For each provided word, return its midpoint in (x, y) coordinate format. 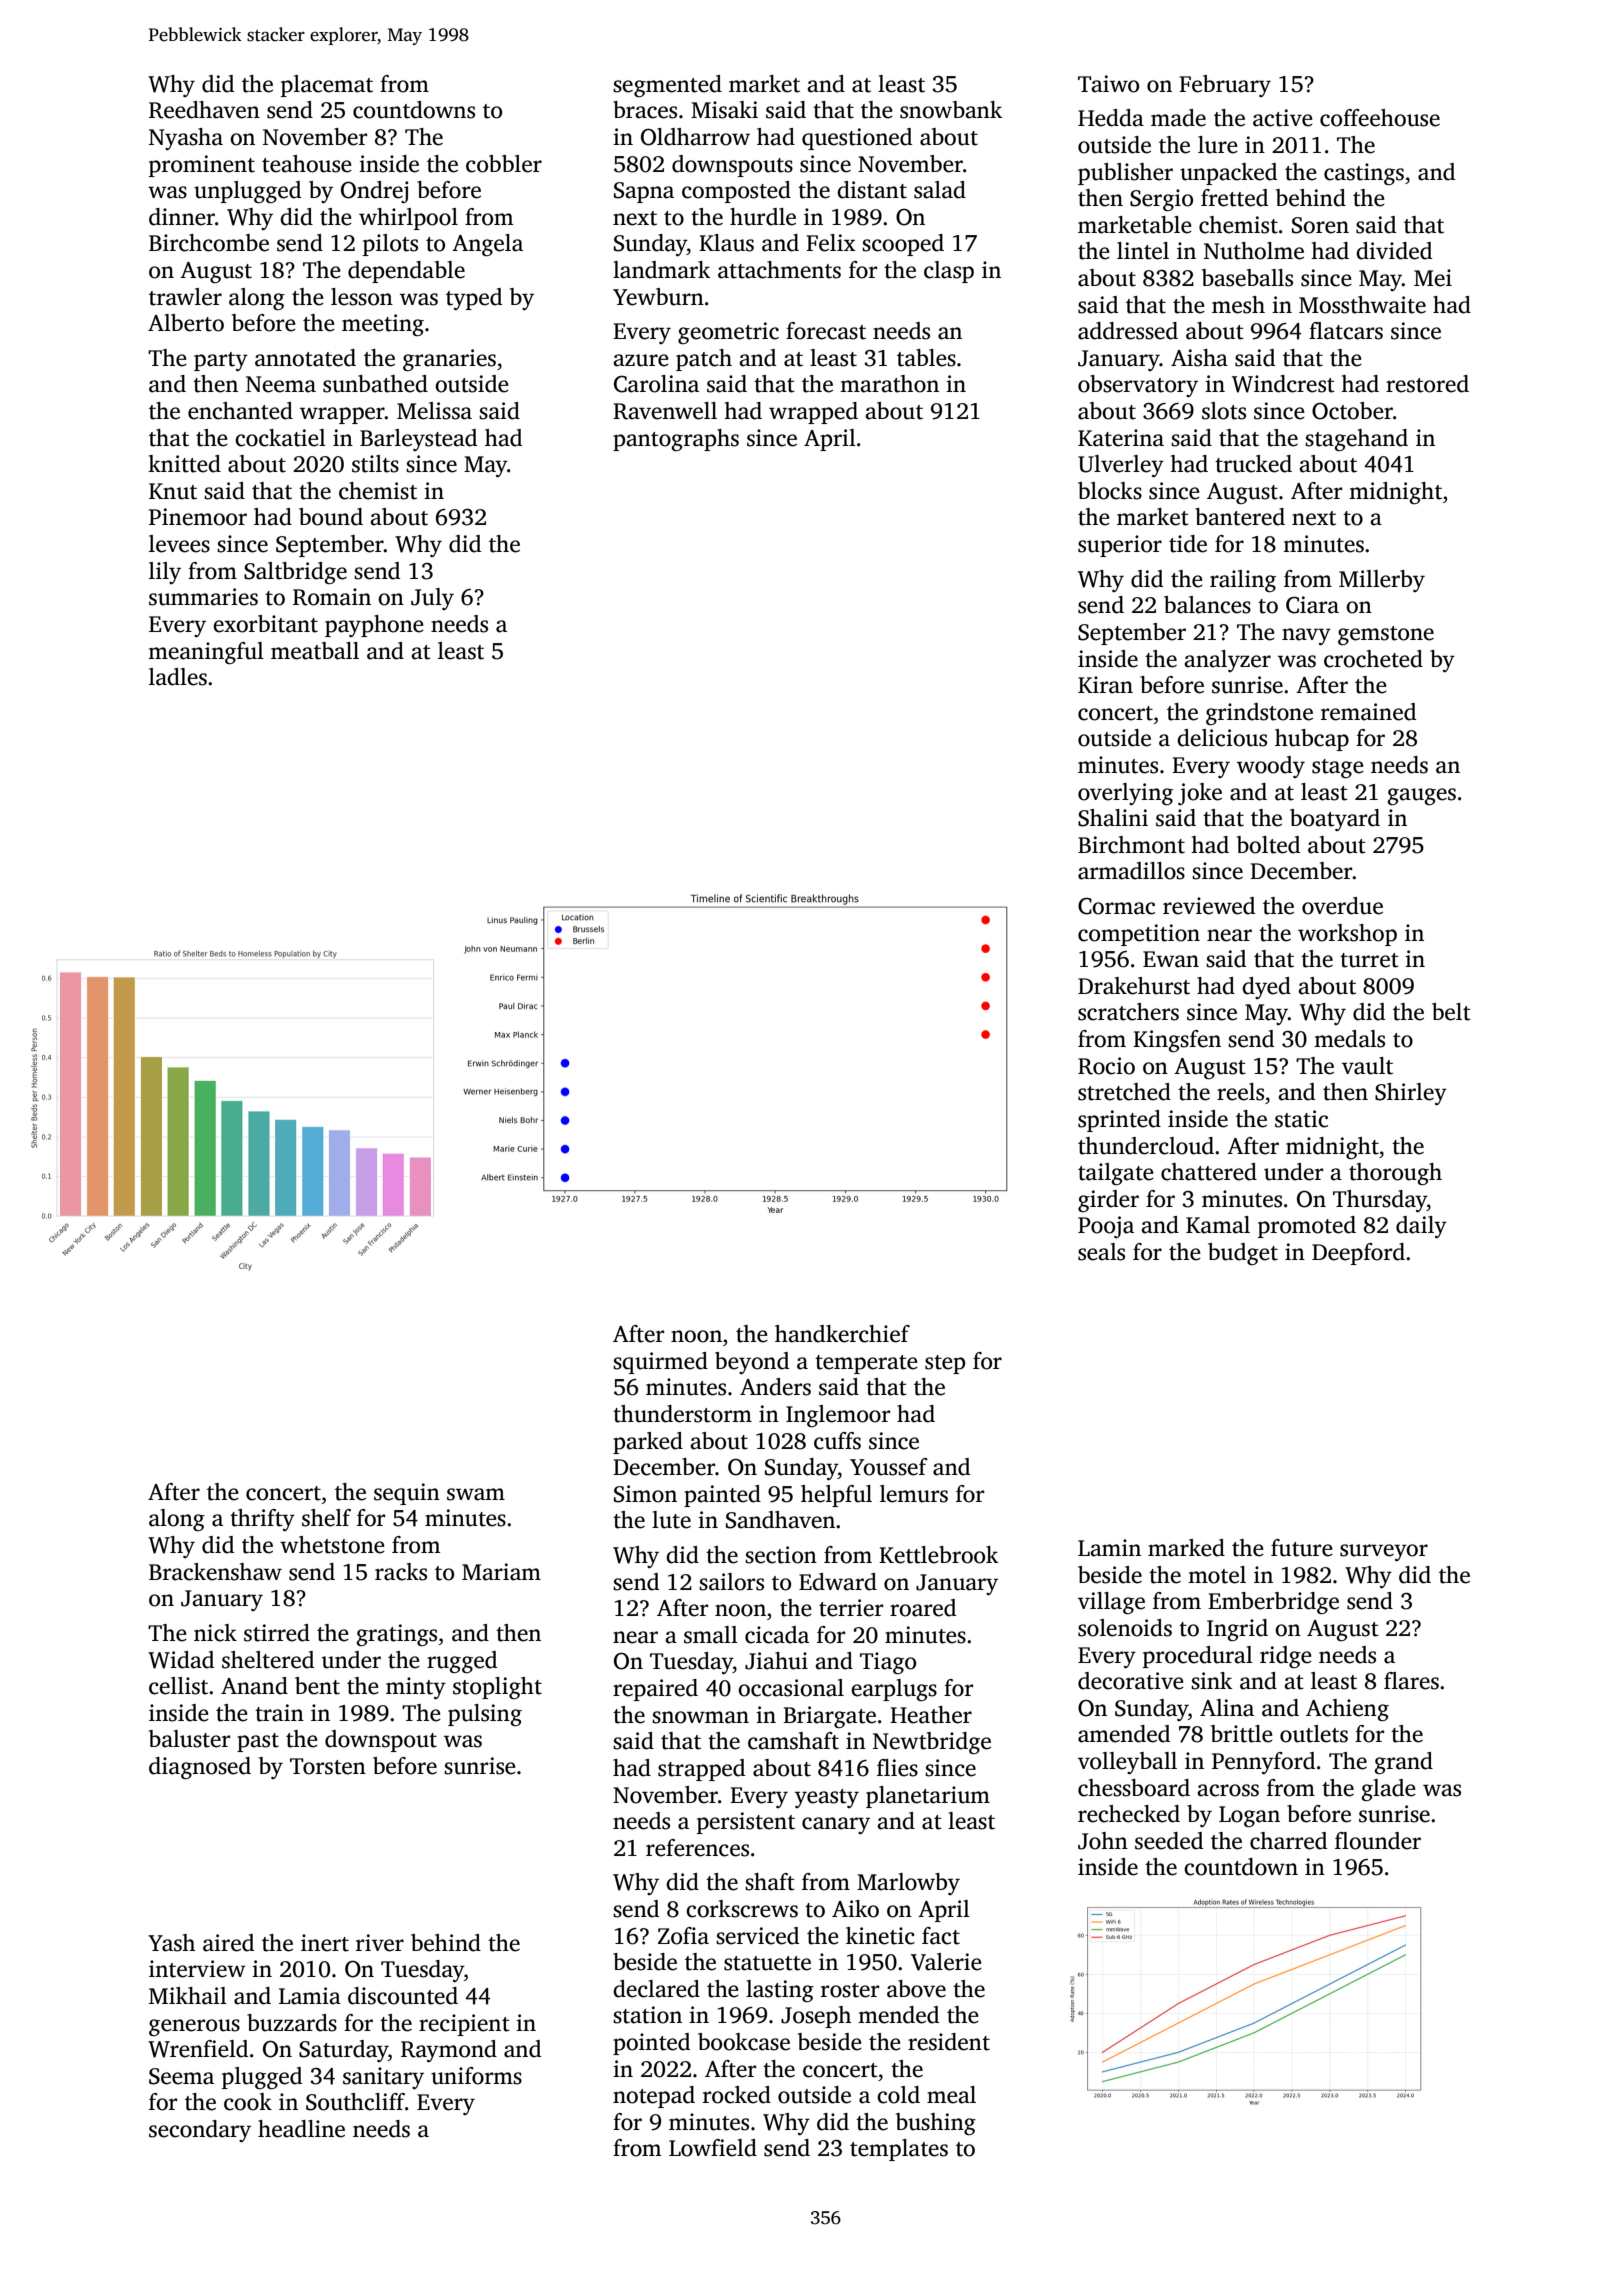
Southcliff (355, 2102)
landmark (661, 270)
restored (1427, 384)
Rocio (1106, 1066)
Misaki (724, 110)
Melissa (434, 411)
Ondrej (375, 192)
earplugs (894, 1690)
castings (1364, 174)
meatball (315, 651)
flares (1411, 1681)
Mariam (501, 1572)
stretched (1124, 1092)
